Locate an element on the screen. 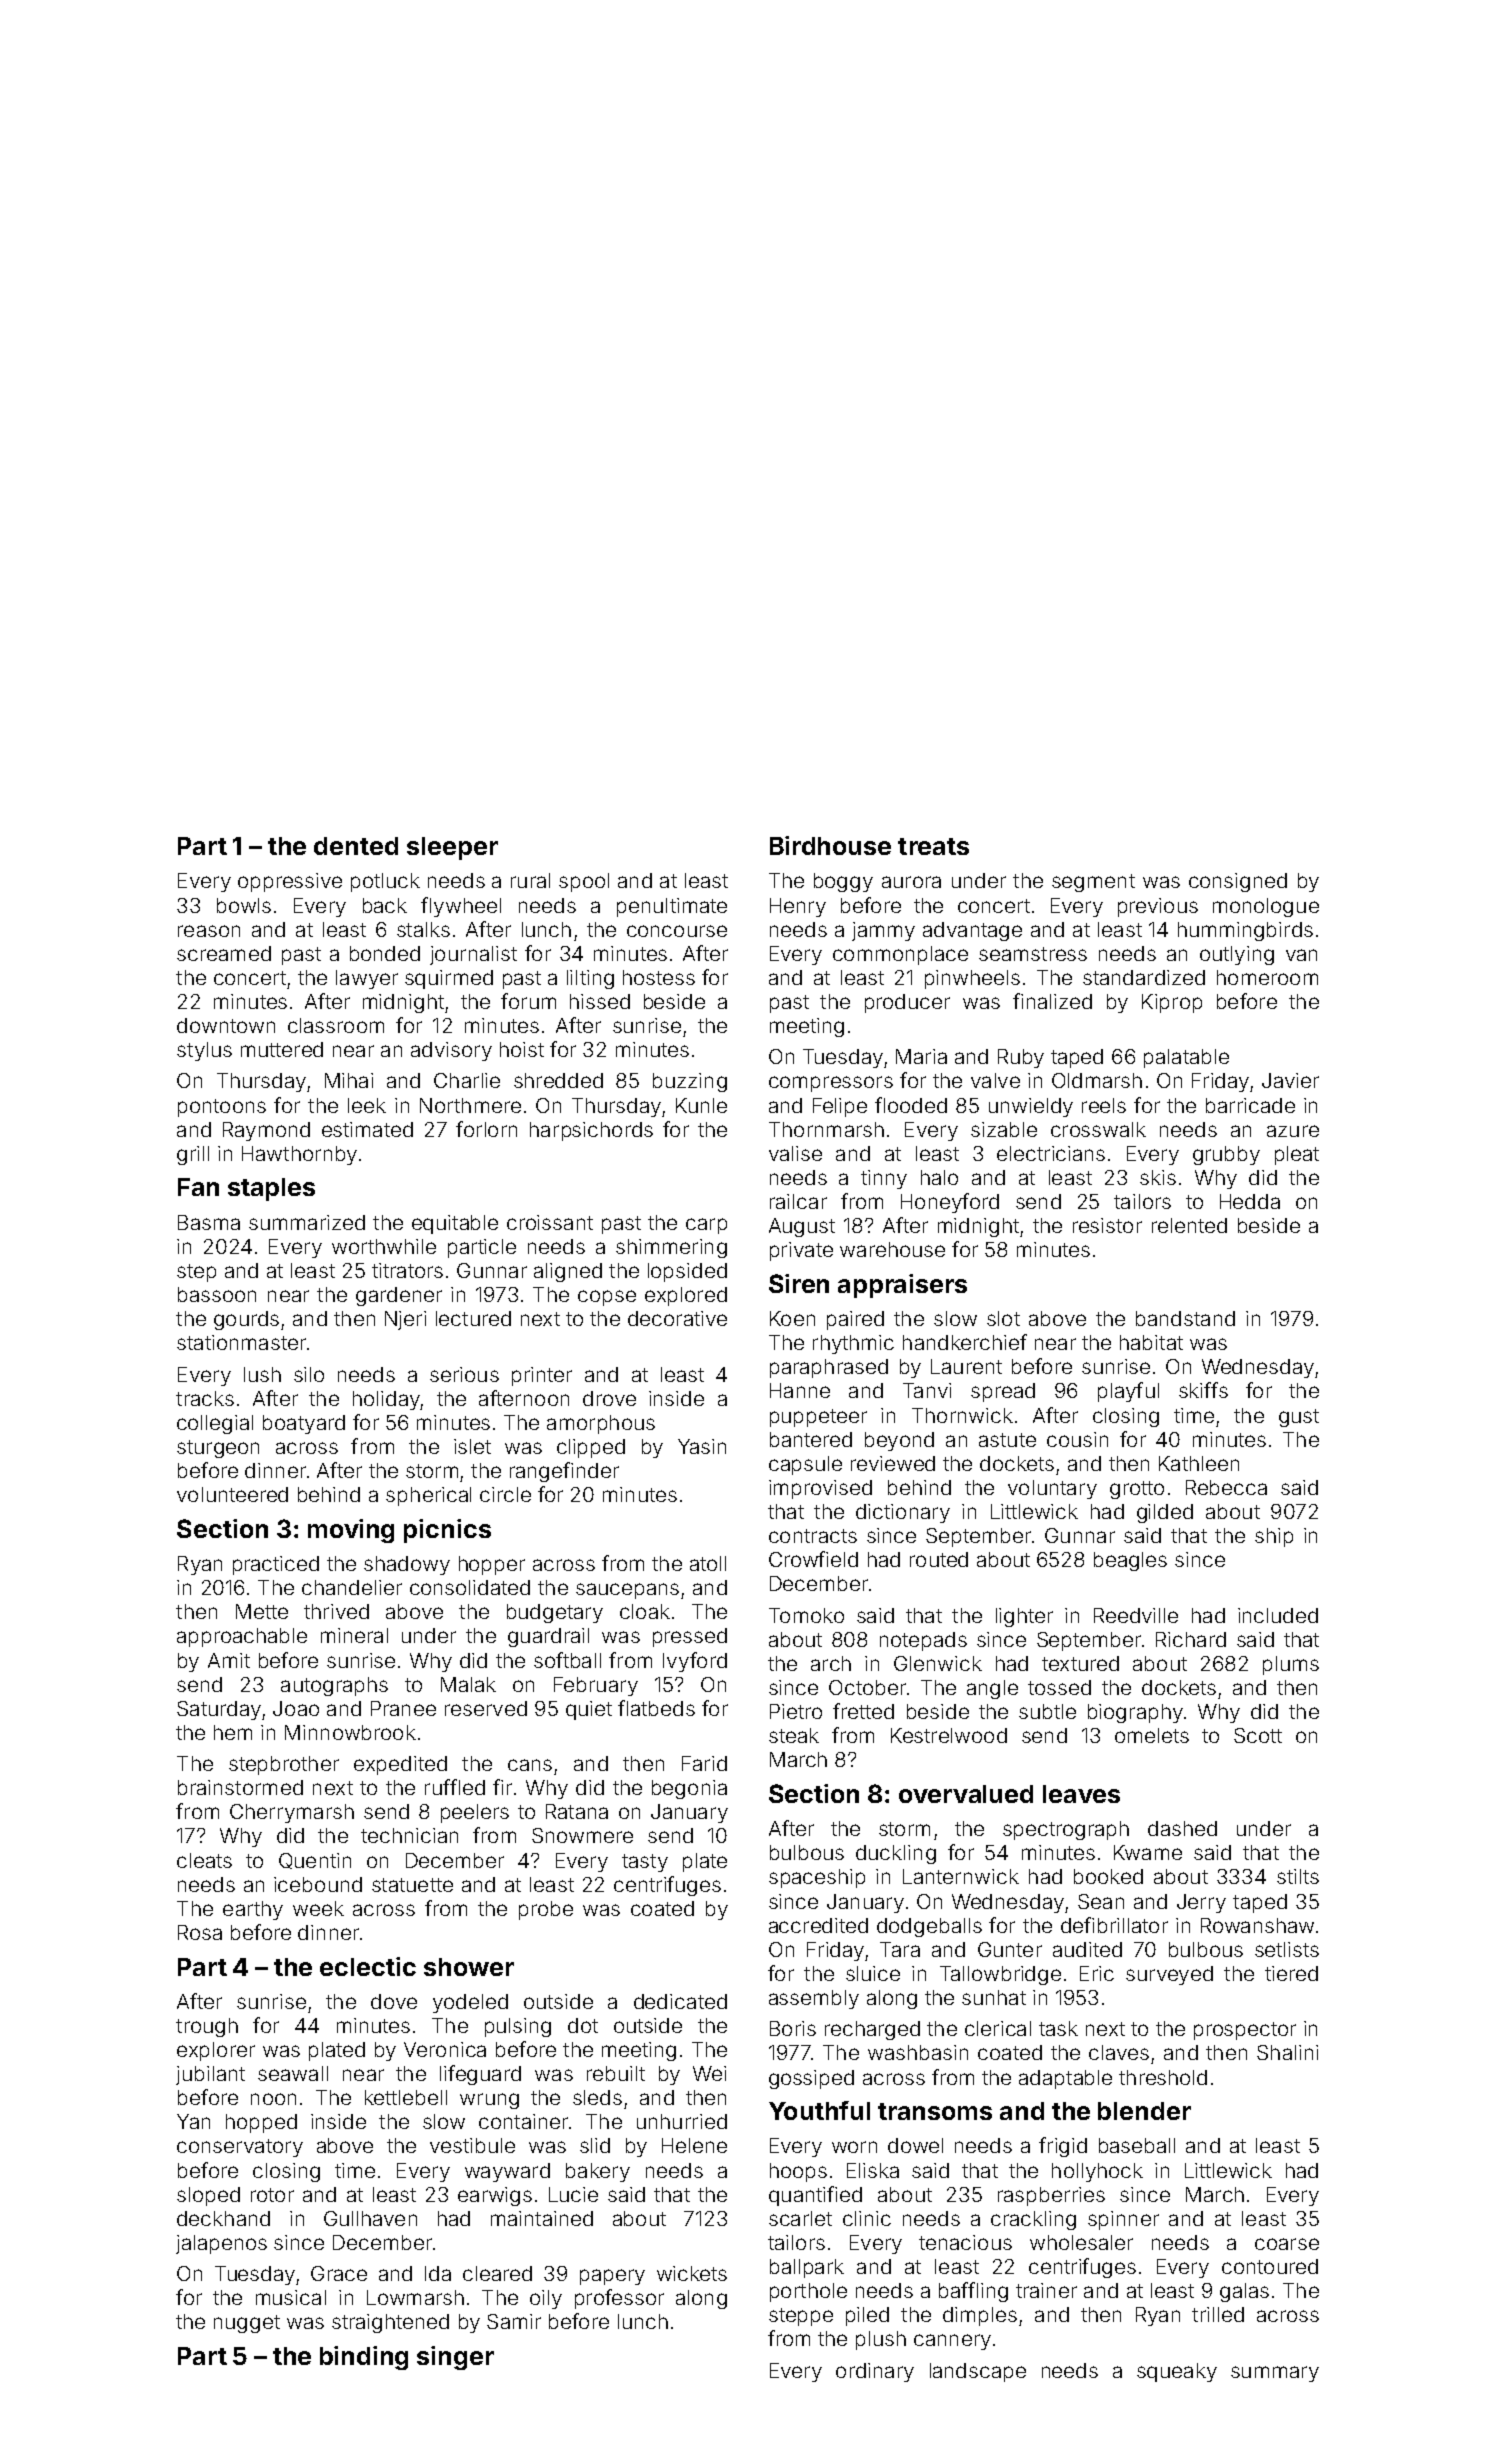  reserved is located at coordinates (486, 1708).
